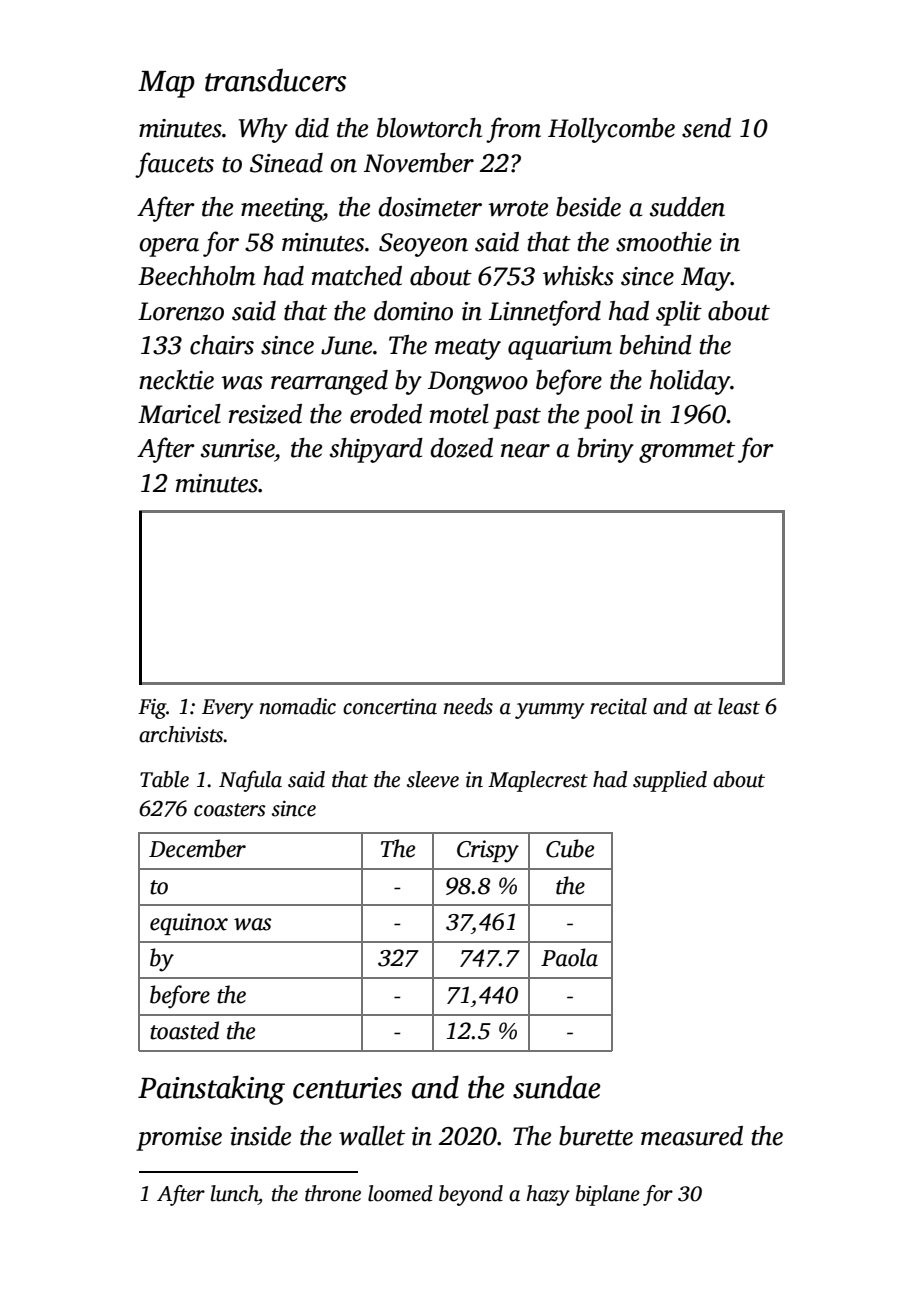 The height and width of the image is (1311, 924). I want to click on inside, so click(260, 1136).
